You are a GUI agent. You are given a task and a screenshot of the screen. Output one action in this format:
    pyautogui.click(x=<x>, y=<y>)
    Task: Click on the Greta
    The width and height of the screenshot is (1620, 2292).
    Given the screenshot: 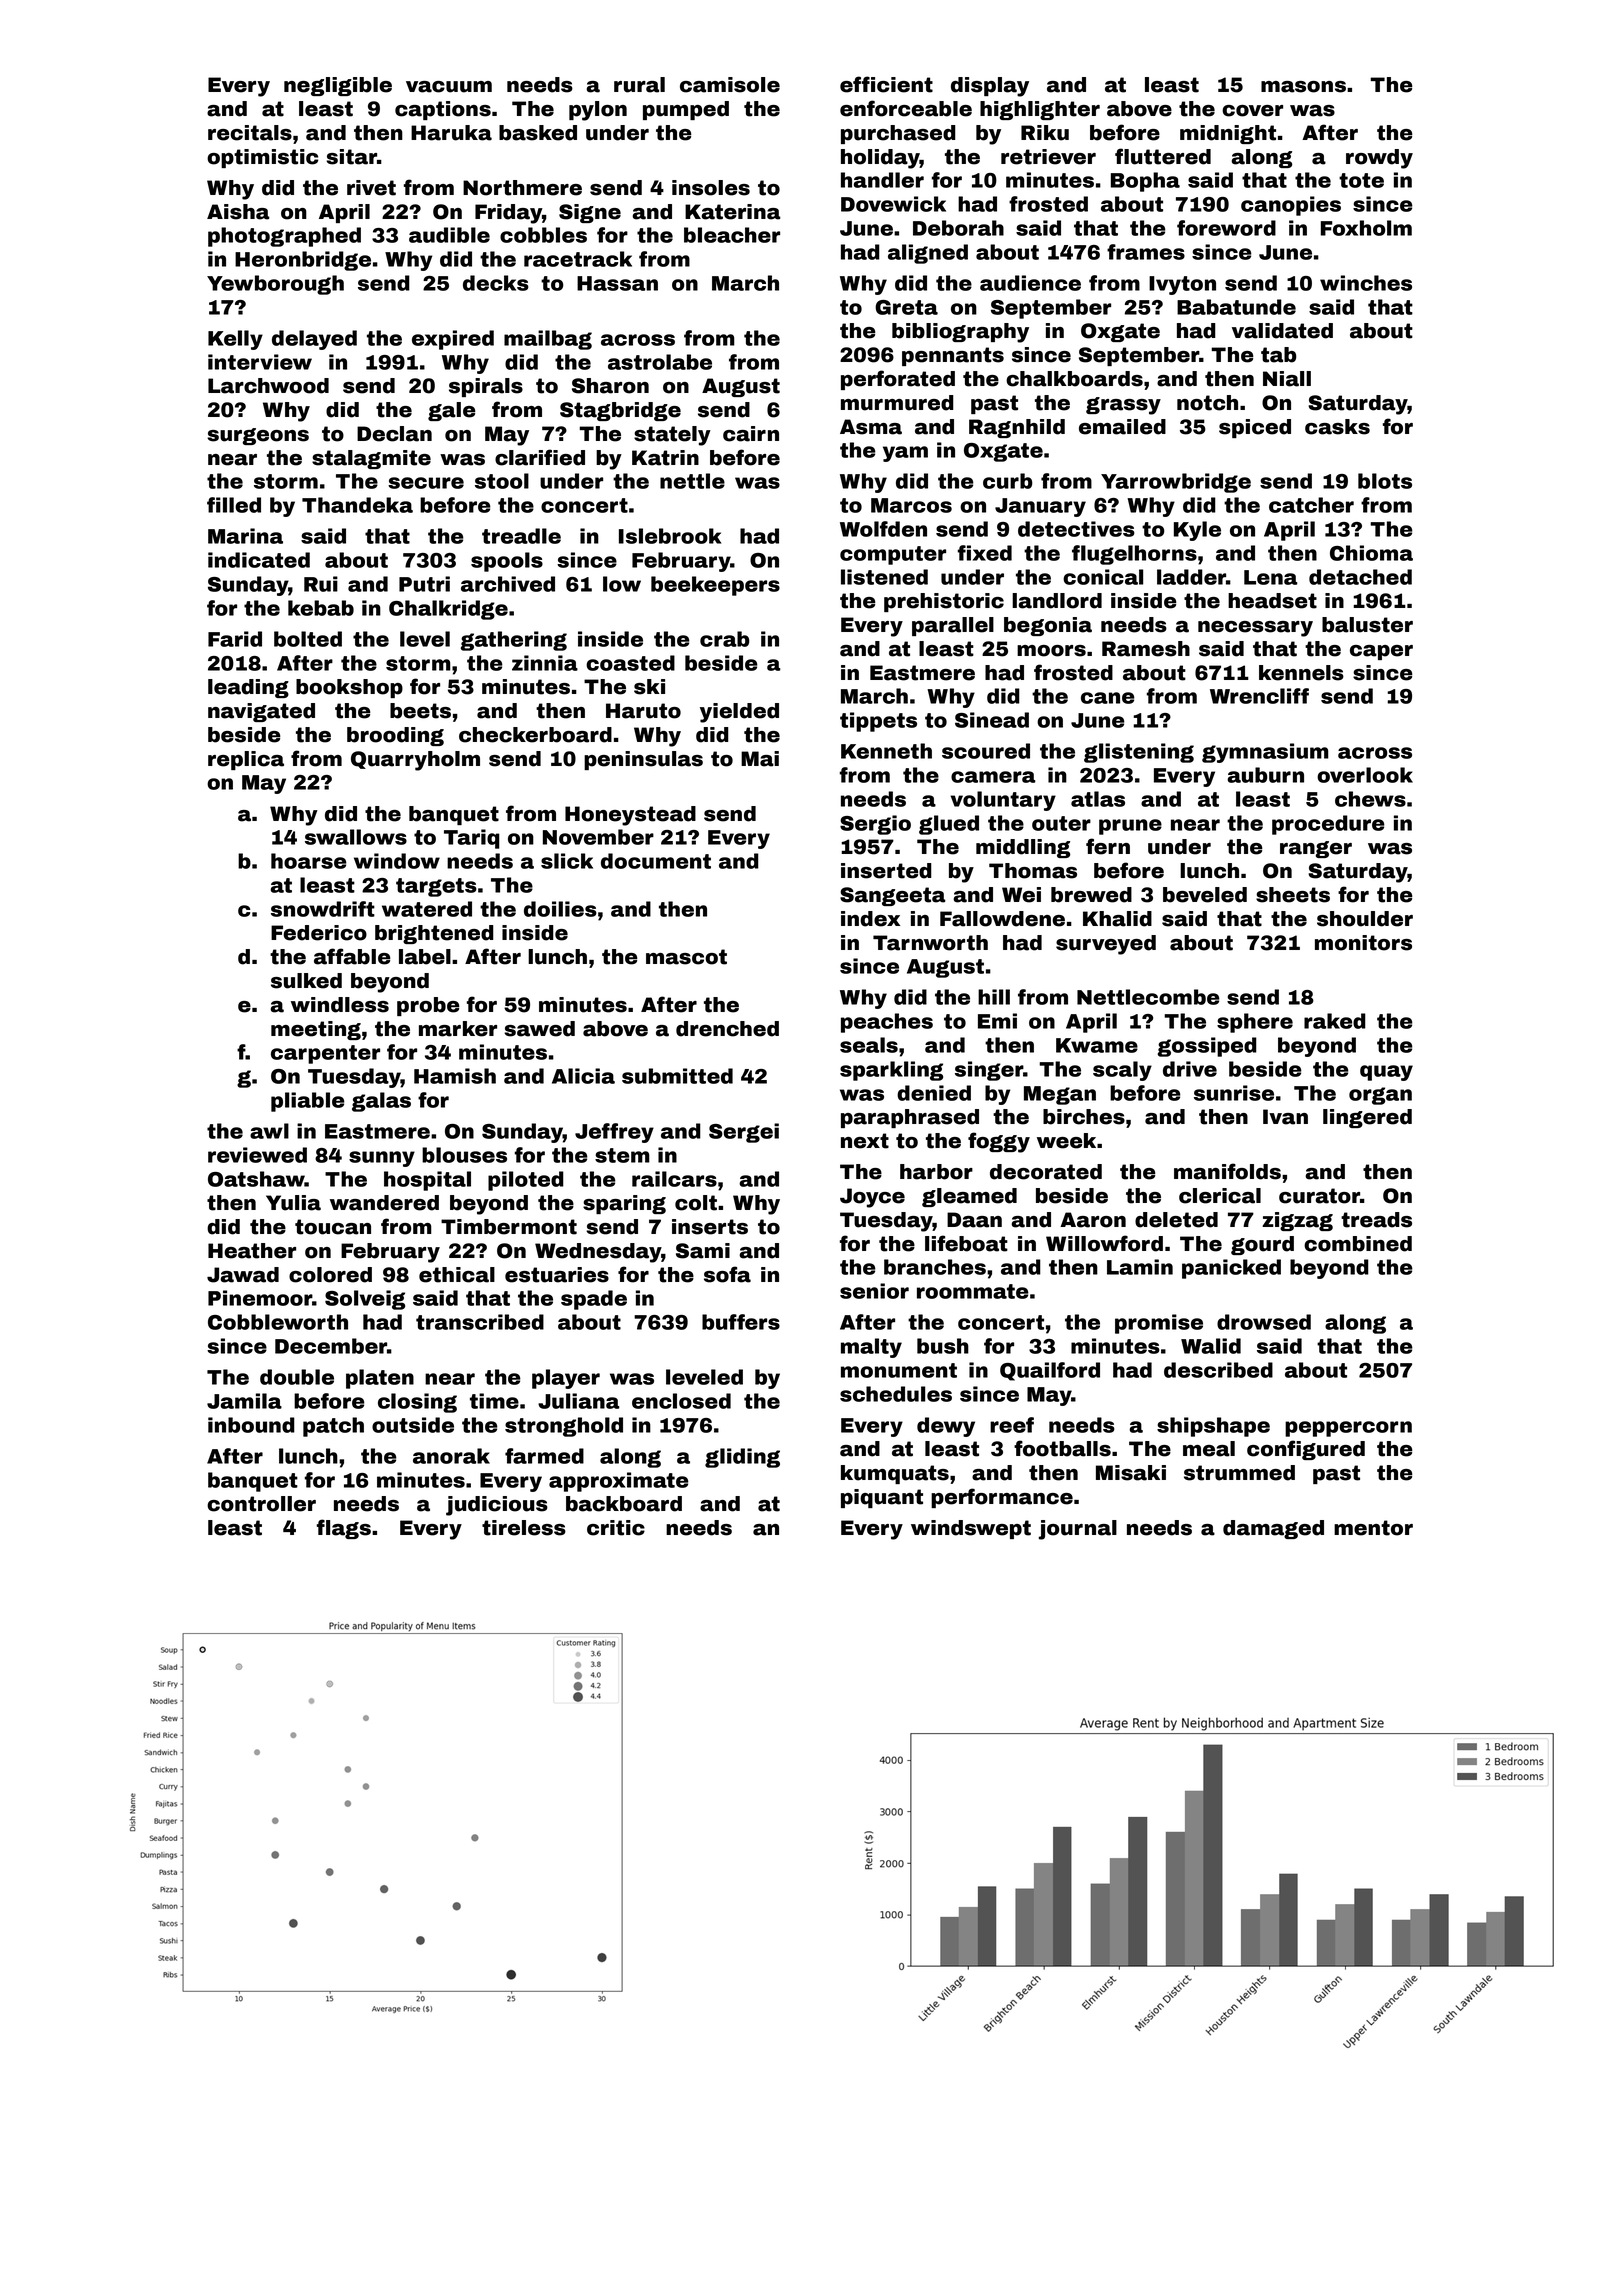 What is the action you would take?
    pyautogui.click(x=906, y=307)
